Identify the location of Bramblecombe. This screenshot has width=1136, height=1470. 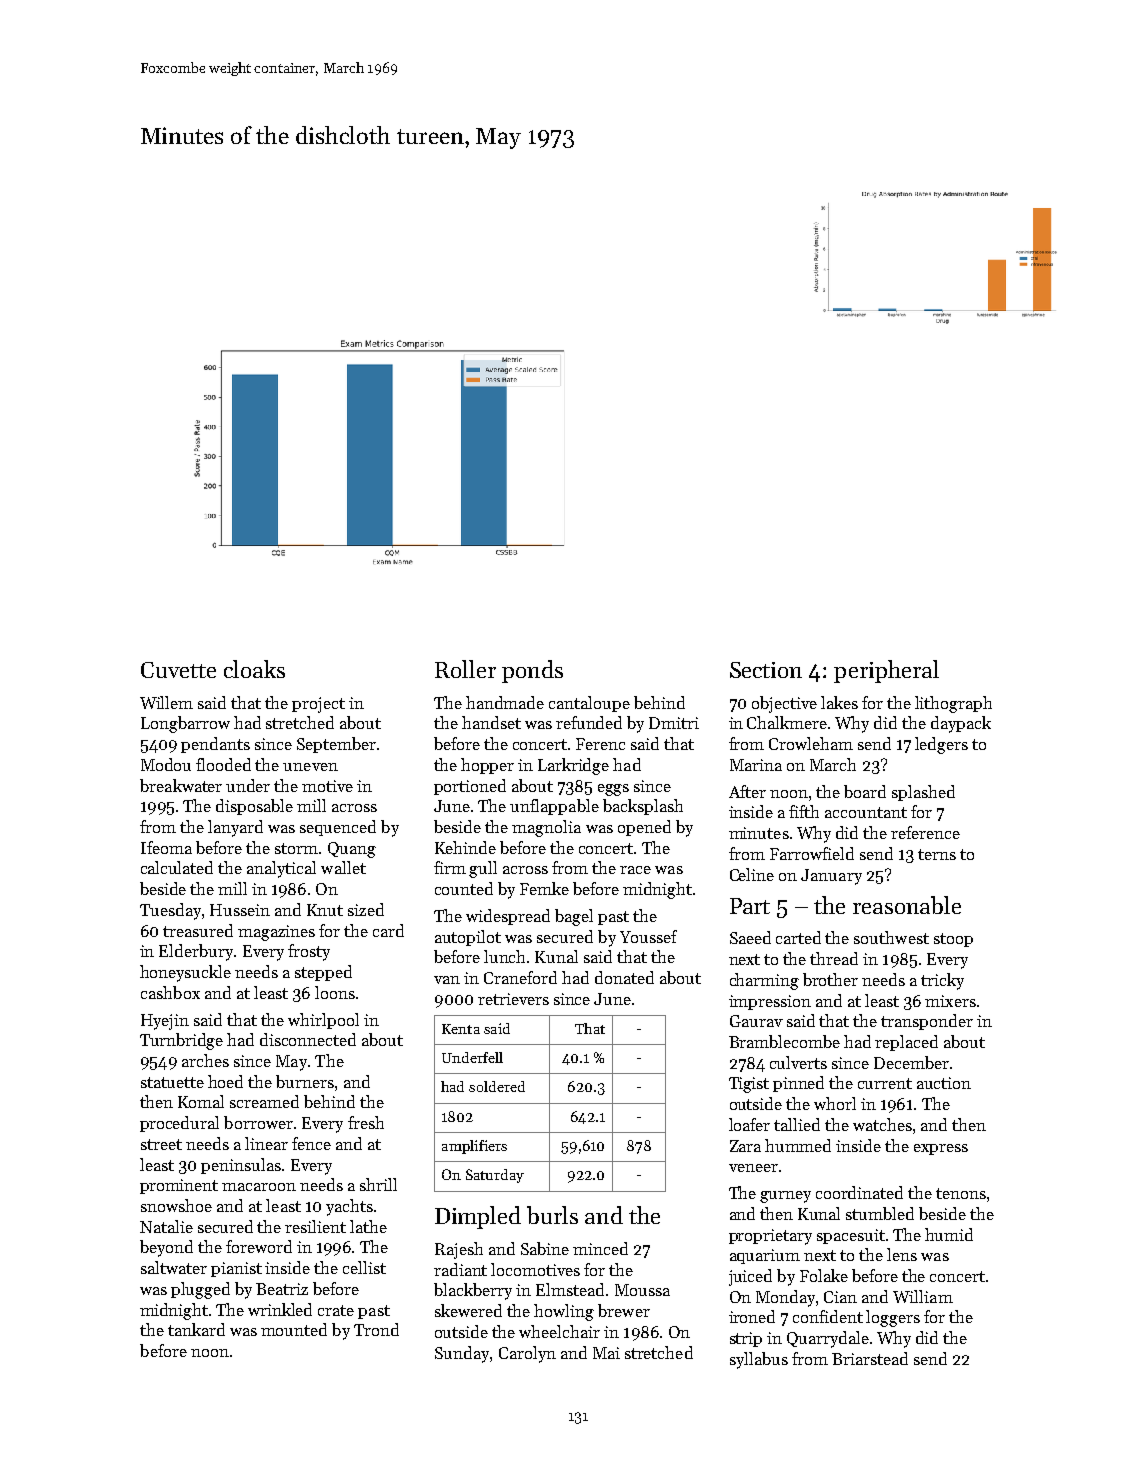
(784, 1041).
